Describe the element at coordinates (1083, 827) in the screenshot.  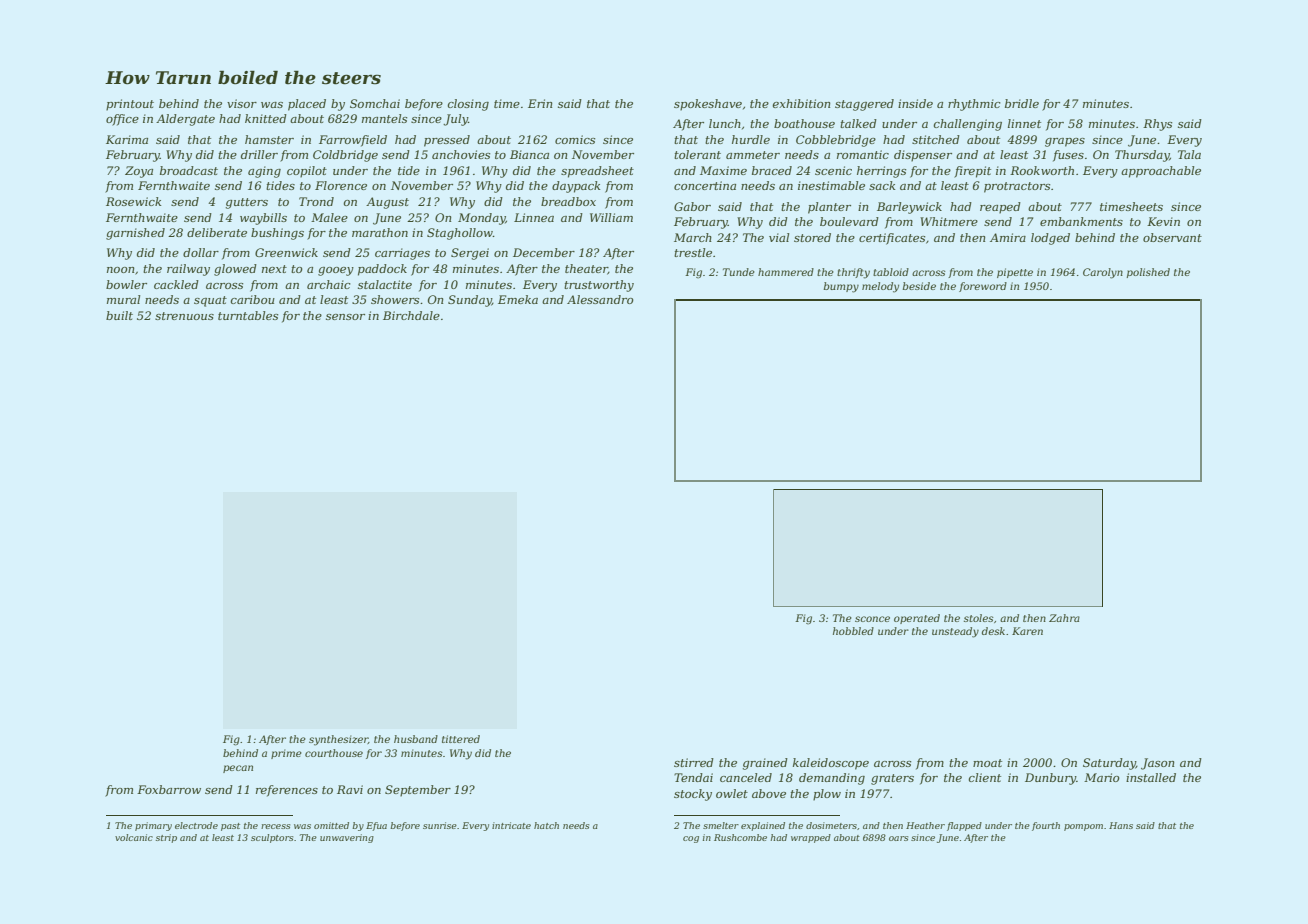
I see `pompom` at that location.
